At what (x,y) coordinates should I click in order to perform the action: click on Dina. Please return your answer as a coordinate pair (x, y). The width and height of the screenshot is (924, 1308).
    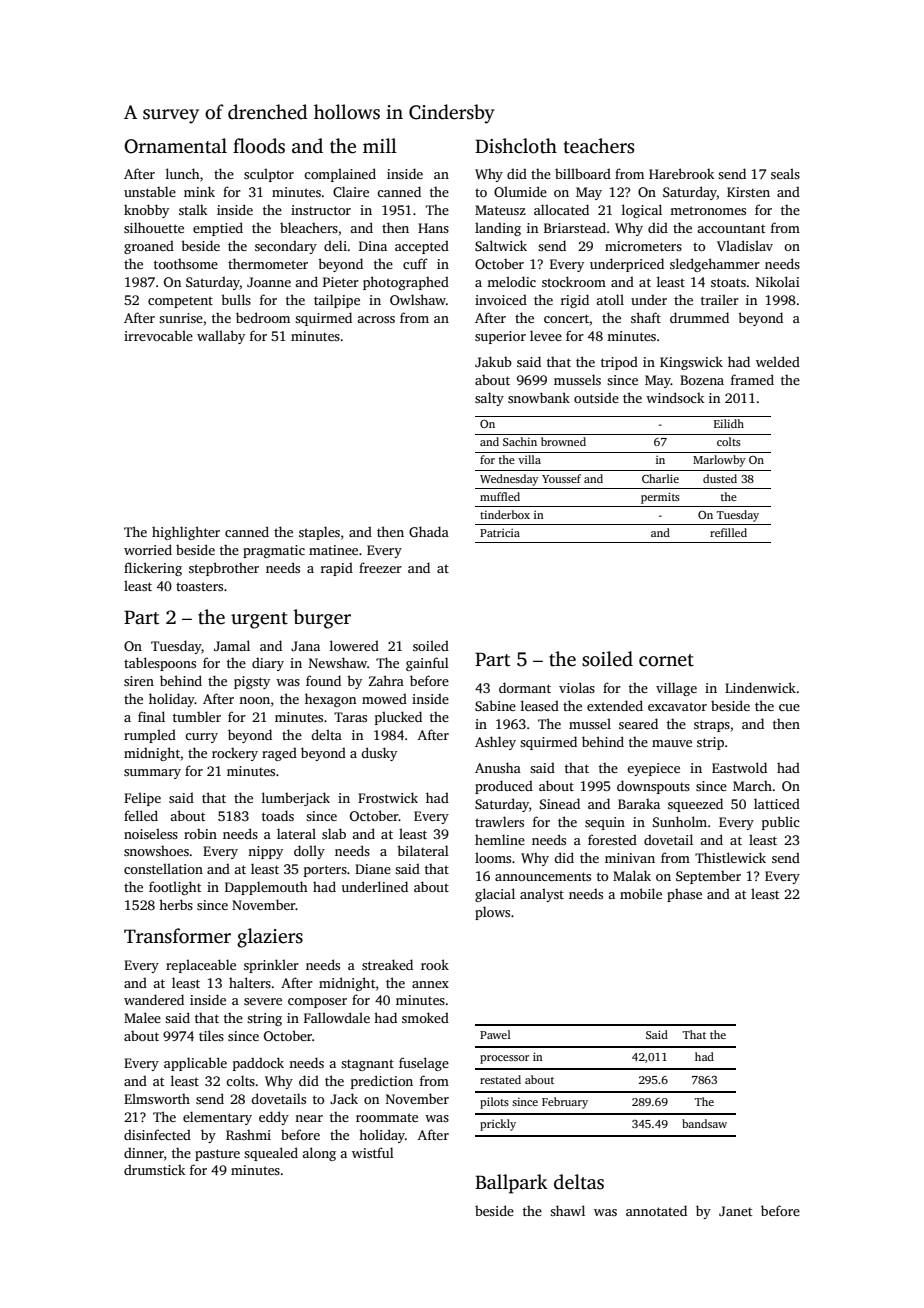
    Looking at the image, I should click on (373, 246).
